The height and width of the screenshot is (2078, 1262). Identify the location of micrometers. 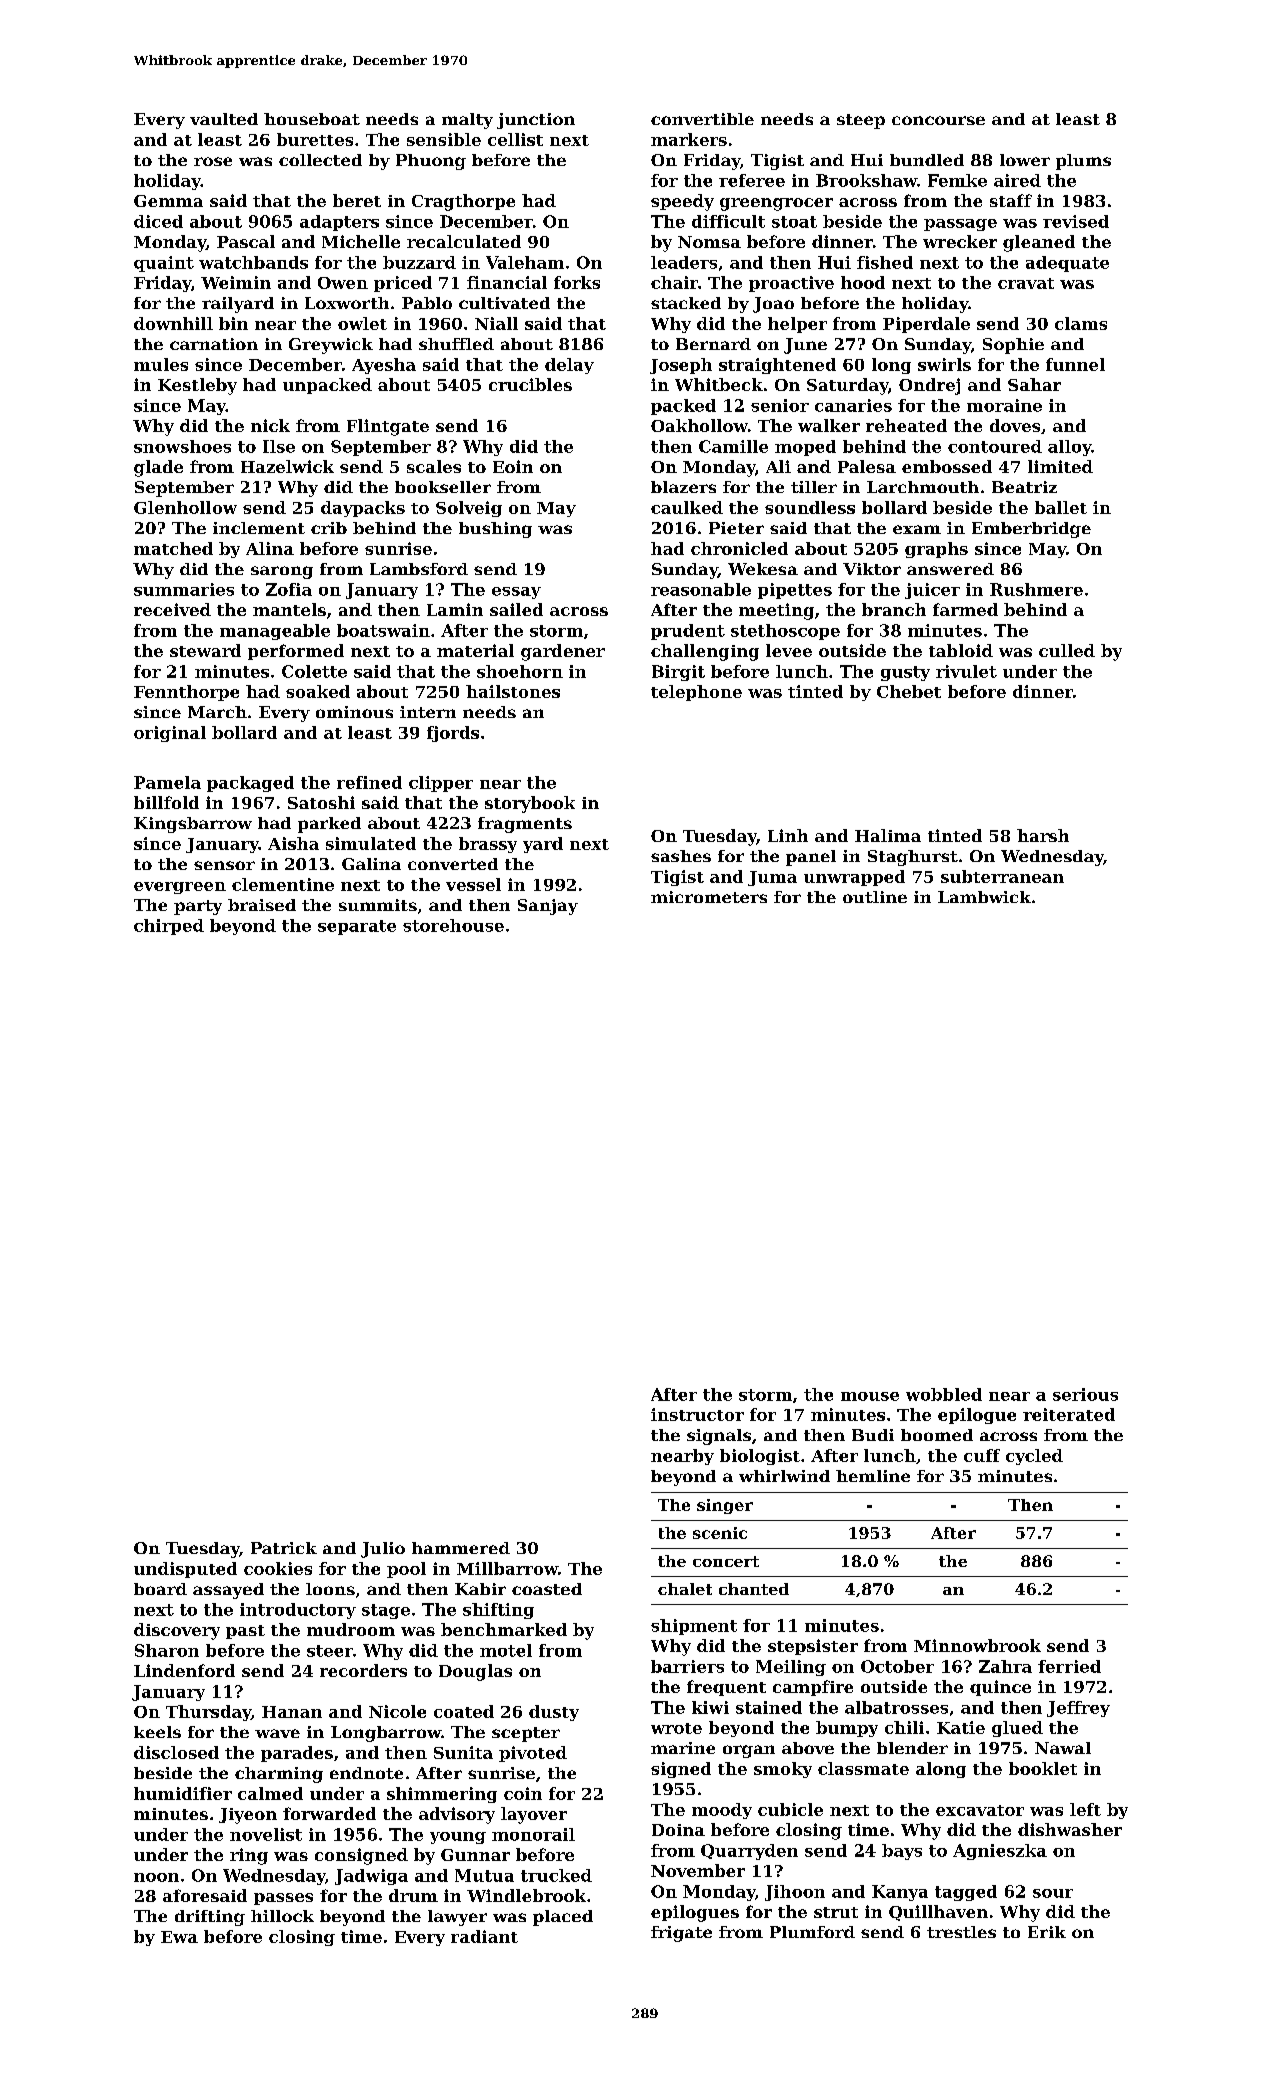
(709, 897).
